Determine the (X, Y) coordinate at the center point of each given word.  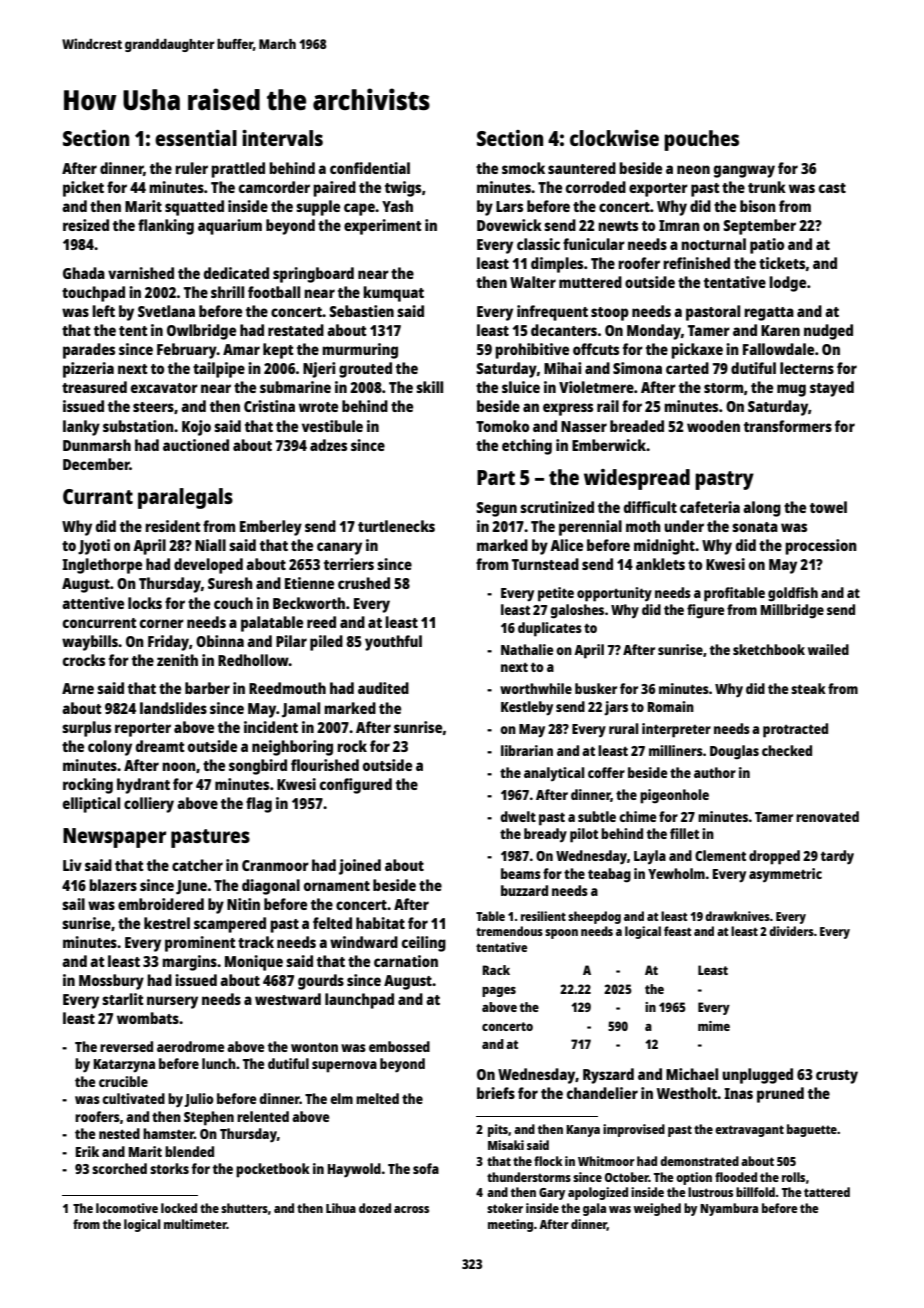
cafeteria (710, 507)
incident (271, 727)
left (103, 311)
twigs (403, 189)
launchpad (359, 1001)
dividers (791, 931)
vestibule (332, 426)
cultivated (133, 1098)
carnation (406, 961)
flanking (166, 227)
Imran (679, 225)
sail (73, 904)
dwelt (518, 816)
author (715, 772)
